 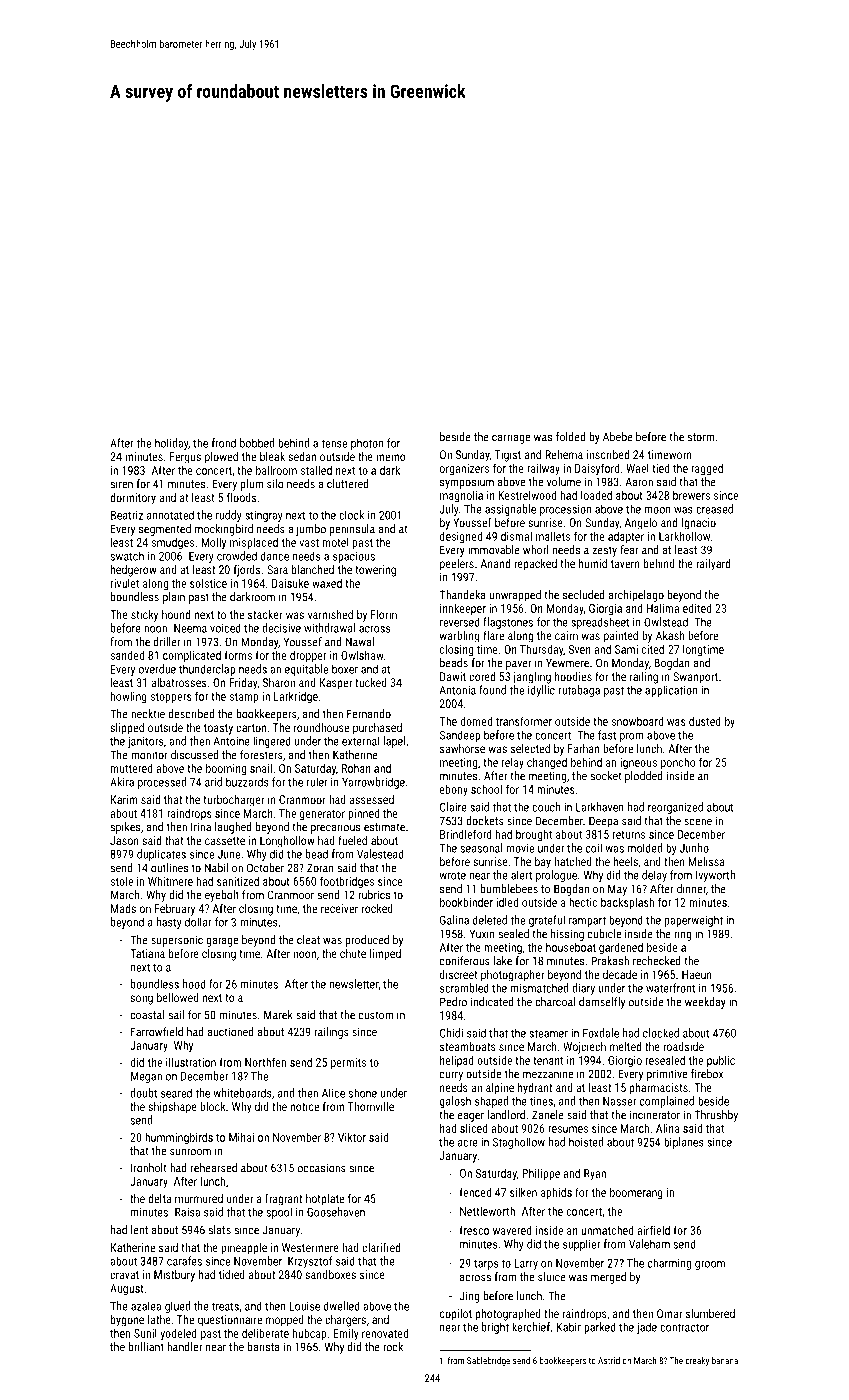 I want to click on holiday, so click(x=171, y=444).
